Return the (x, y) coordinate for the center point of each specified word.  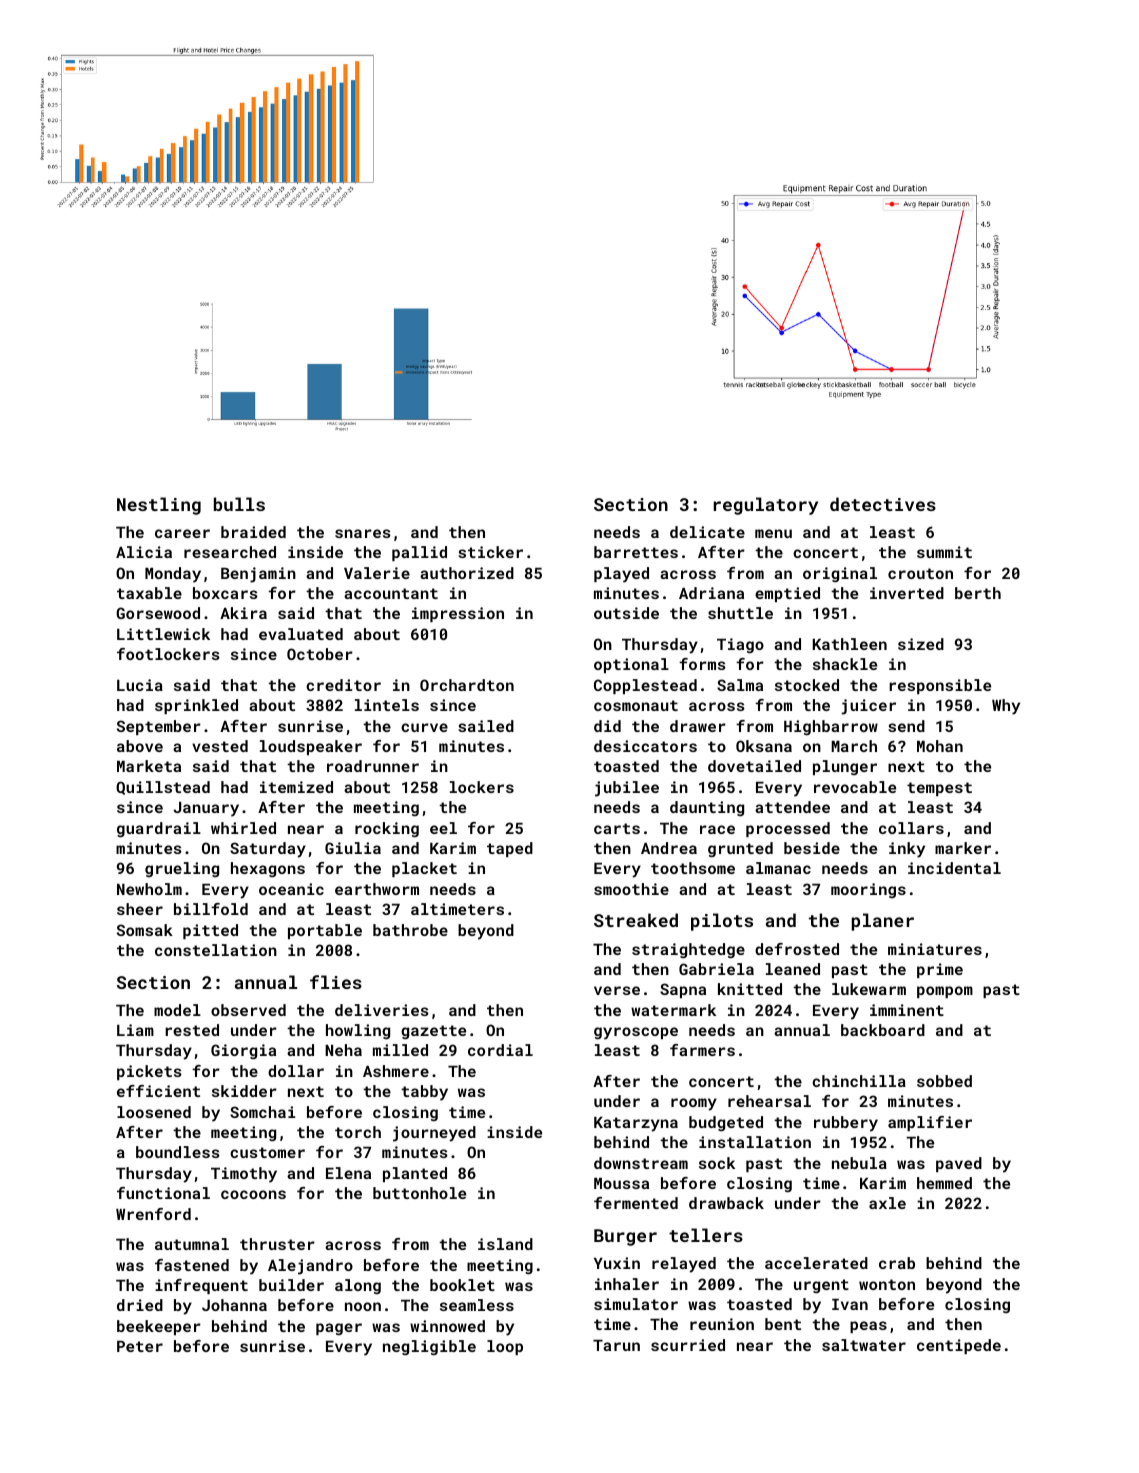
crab (897, 1263)
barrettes (636, 552)
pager (339, 1329)
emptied (787, 594)
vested (220, 746)
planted (415, 1174)
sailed (486, 726)
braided (253, 532)
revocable (855, 787)
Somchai (262, 1112)
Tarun (616, 1345)
